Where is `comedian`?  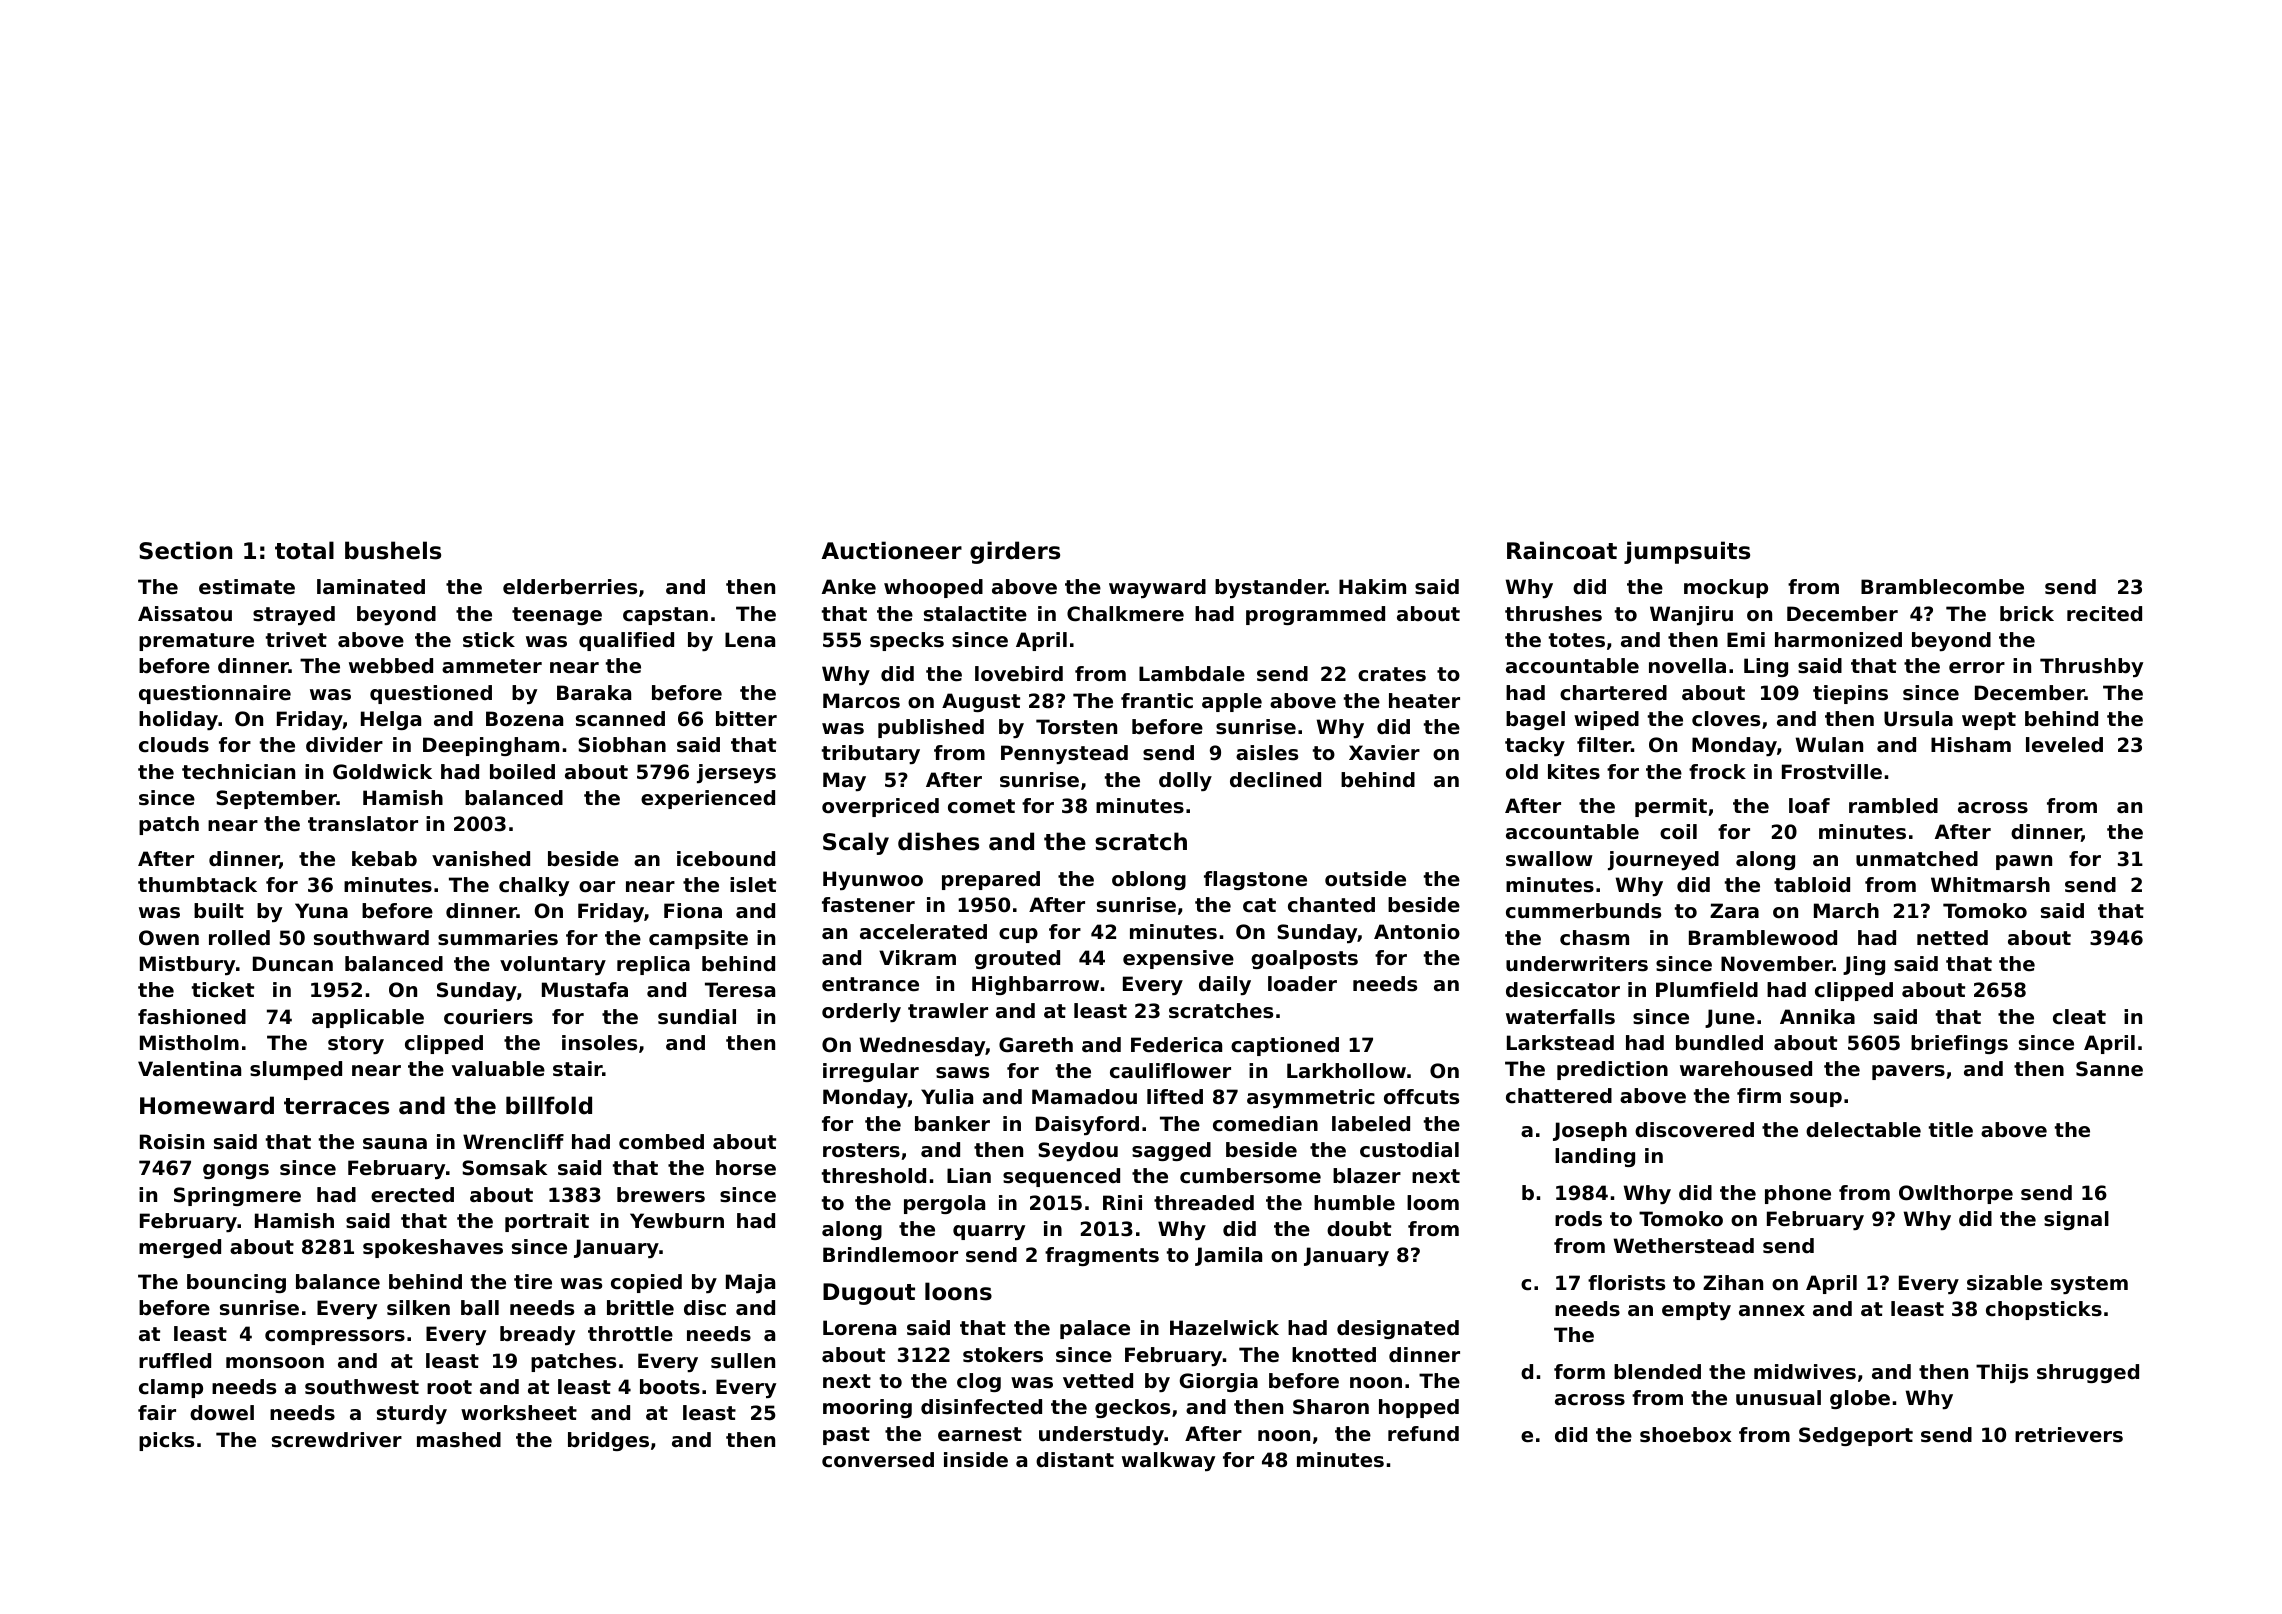
comedian is located at coordinates (1265, 1124).
